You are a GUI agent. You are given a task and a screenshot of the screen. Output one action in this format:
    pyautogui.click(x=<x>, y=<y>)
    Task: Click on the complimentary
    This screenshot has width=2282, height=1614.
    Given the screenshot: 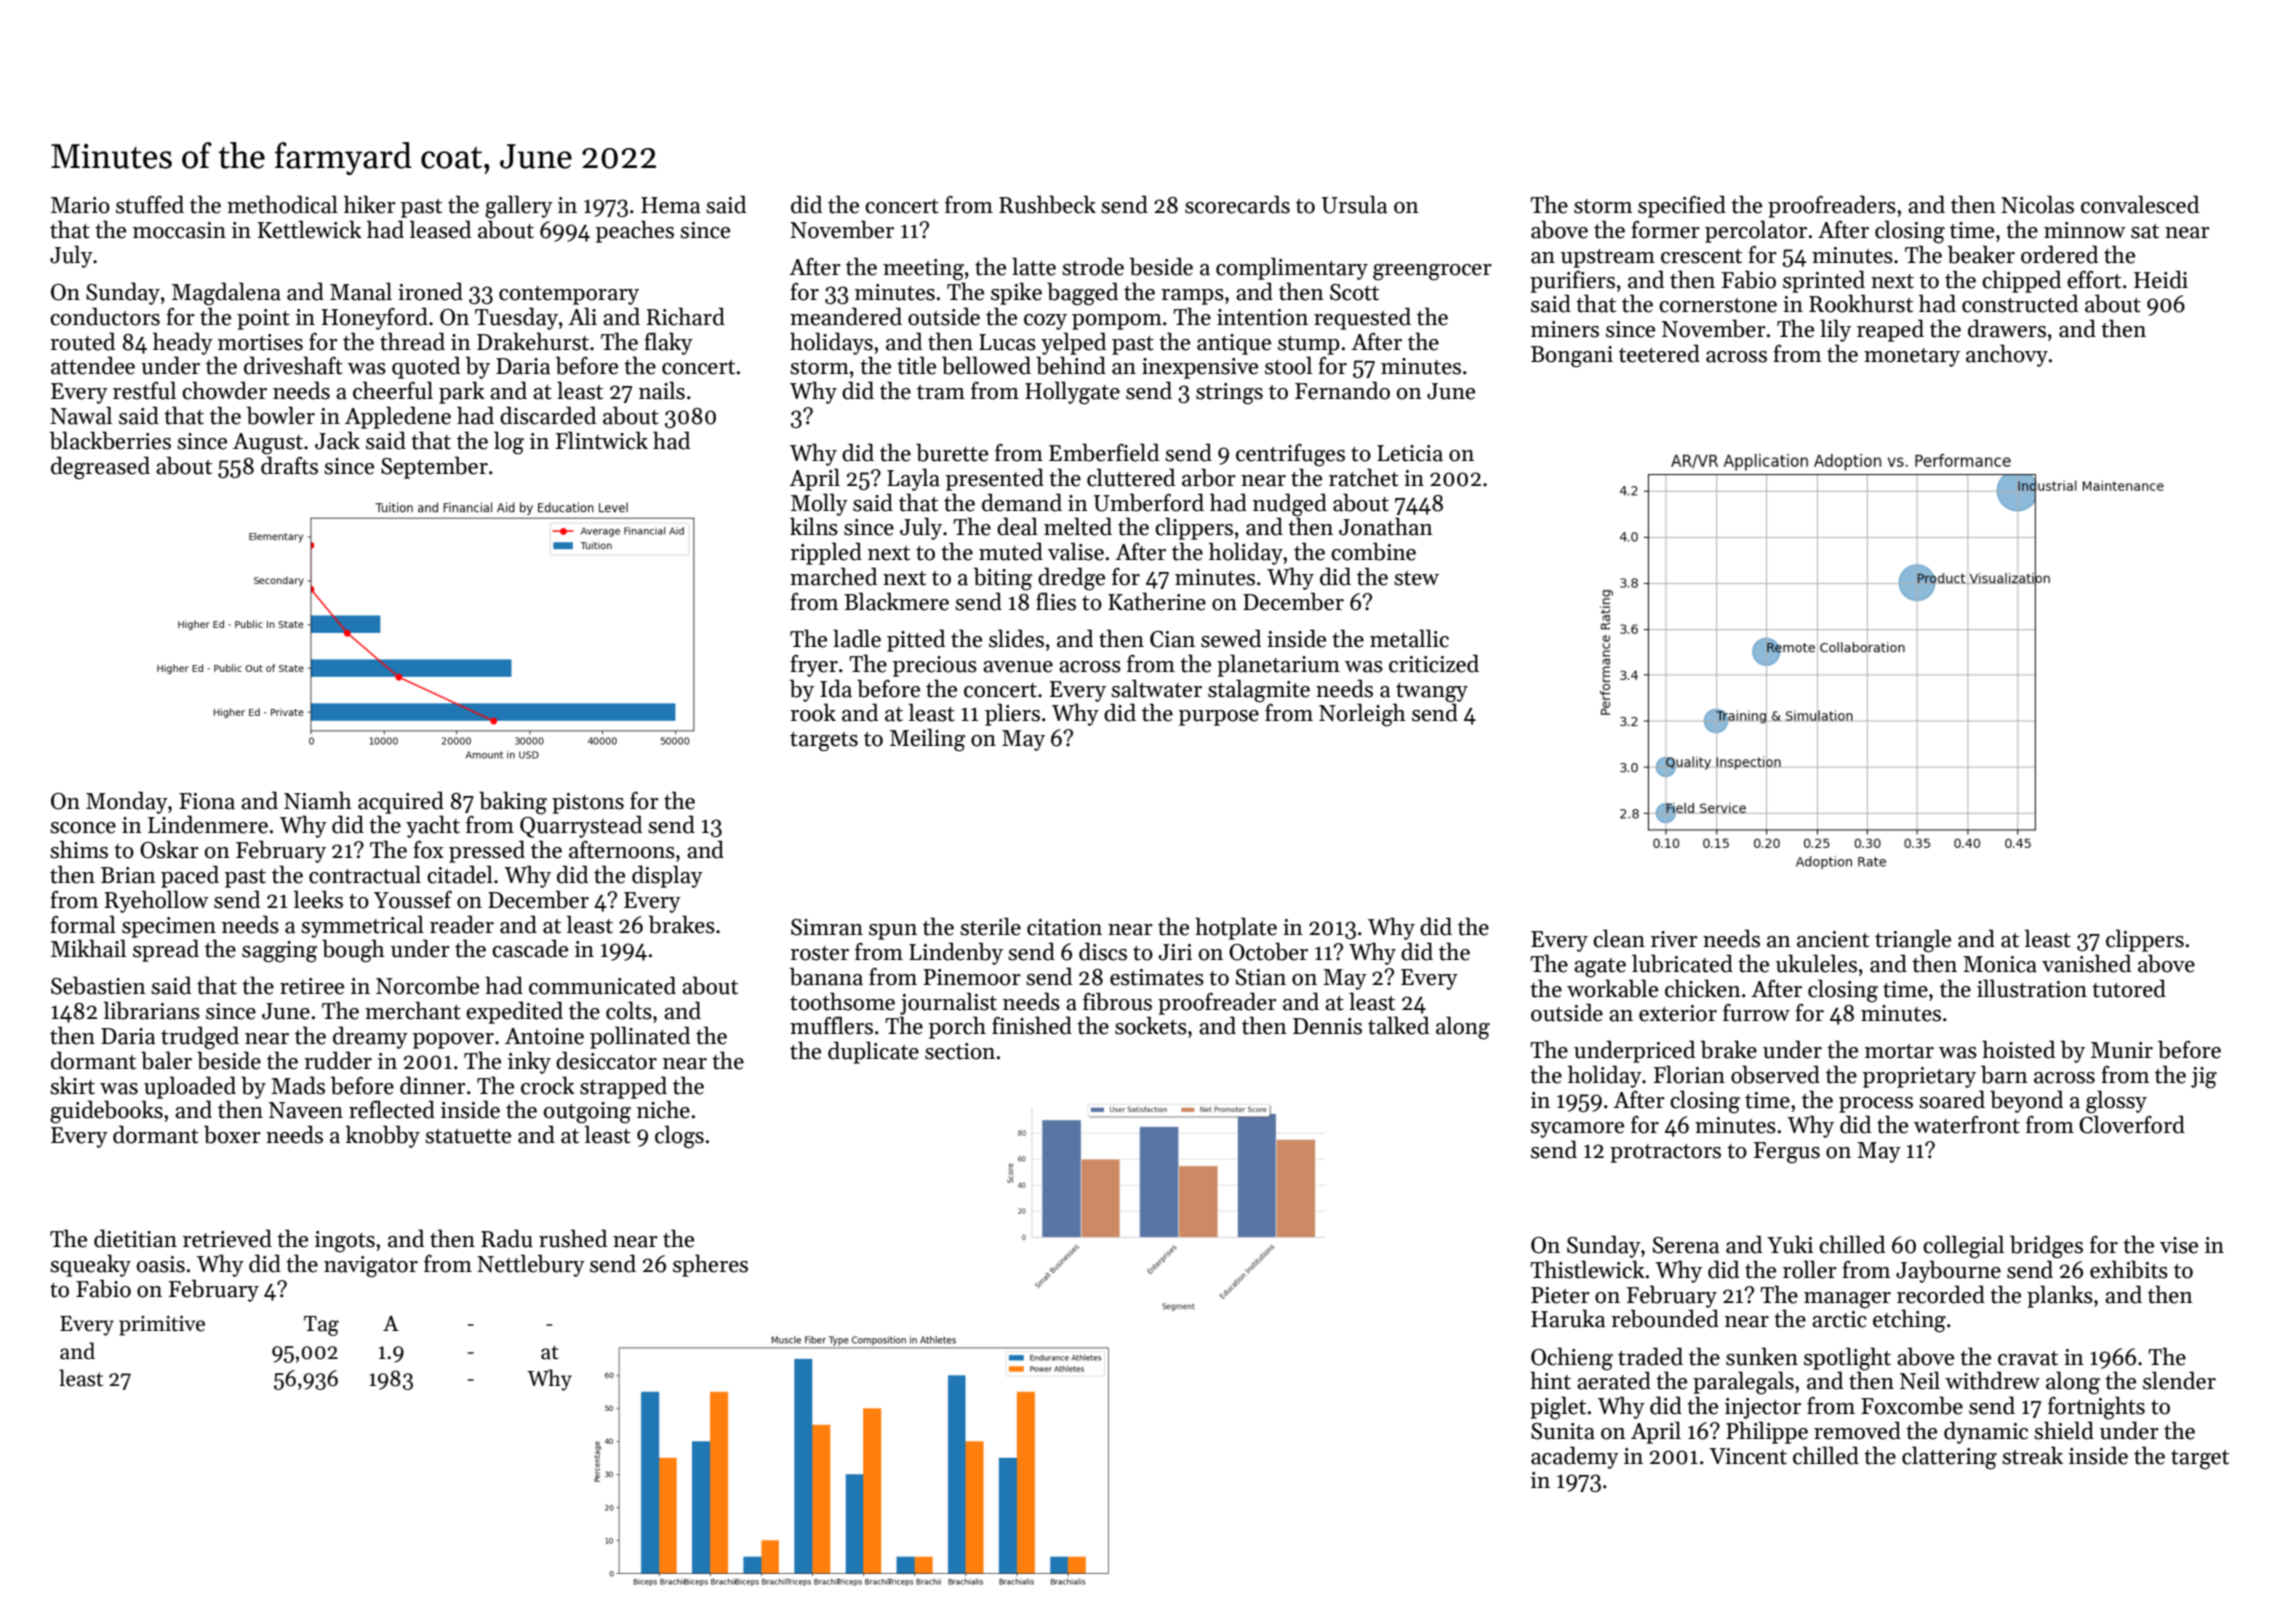 What is the action you would take?
    pyautogui.click(x=1292, y=268)
